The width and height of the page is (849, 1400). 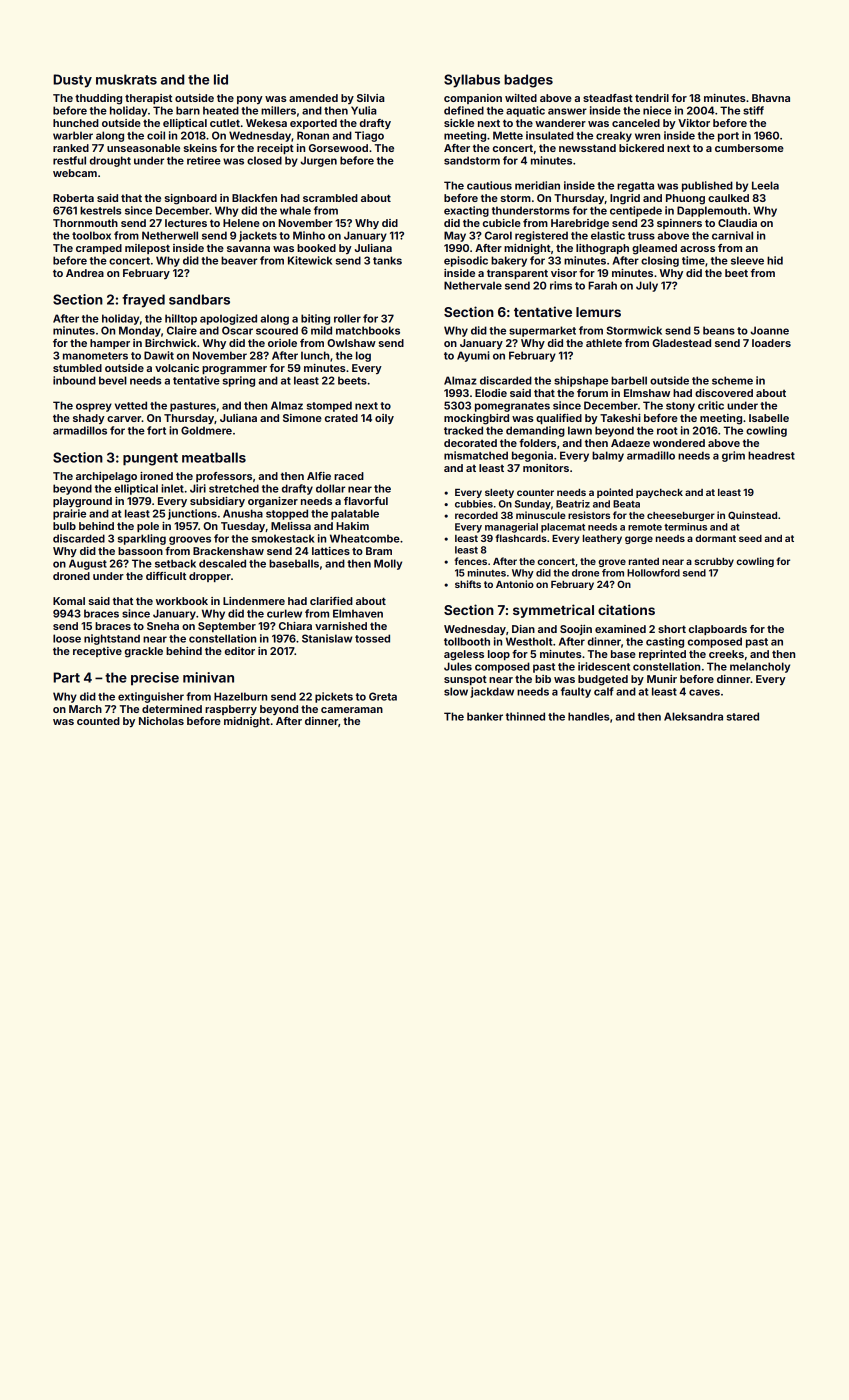 I want to click on grackle, so click(x=144, y=652).
